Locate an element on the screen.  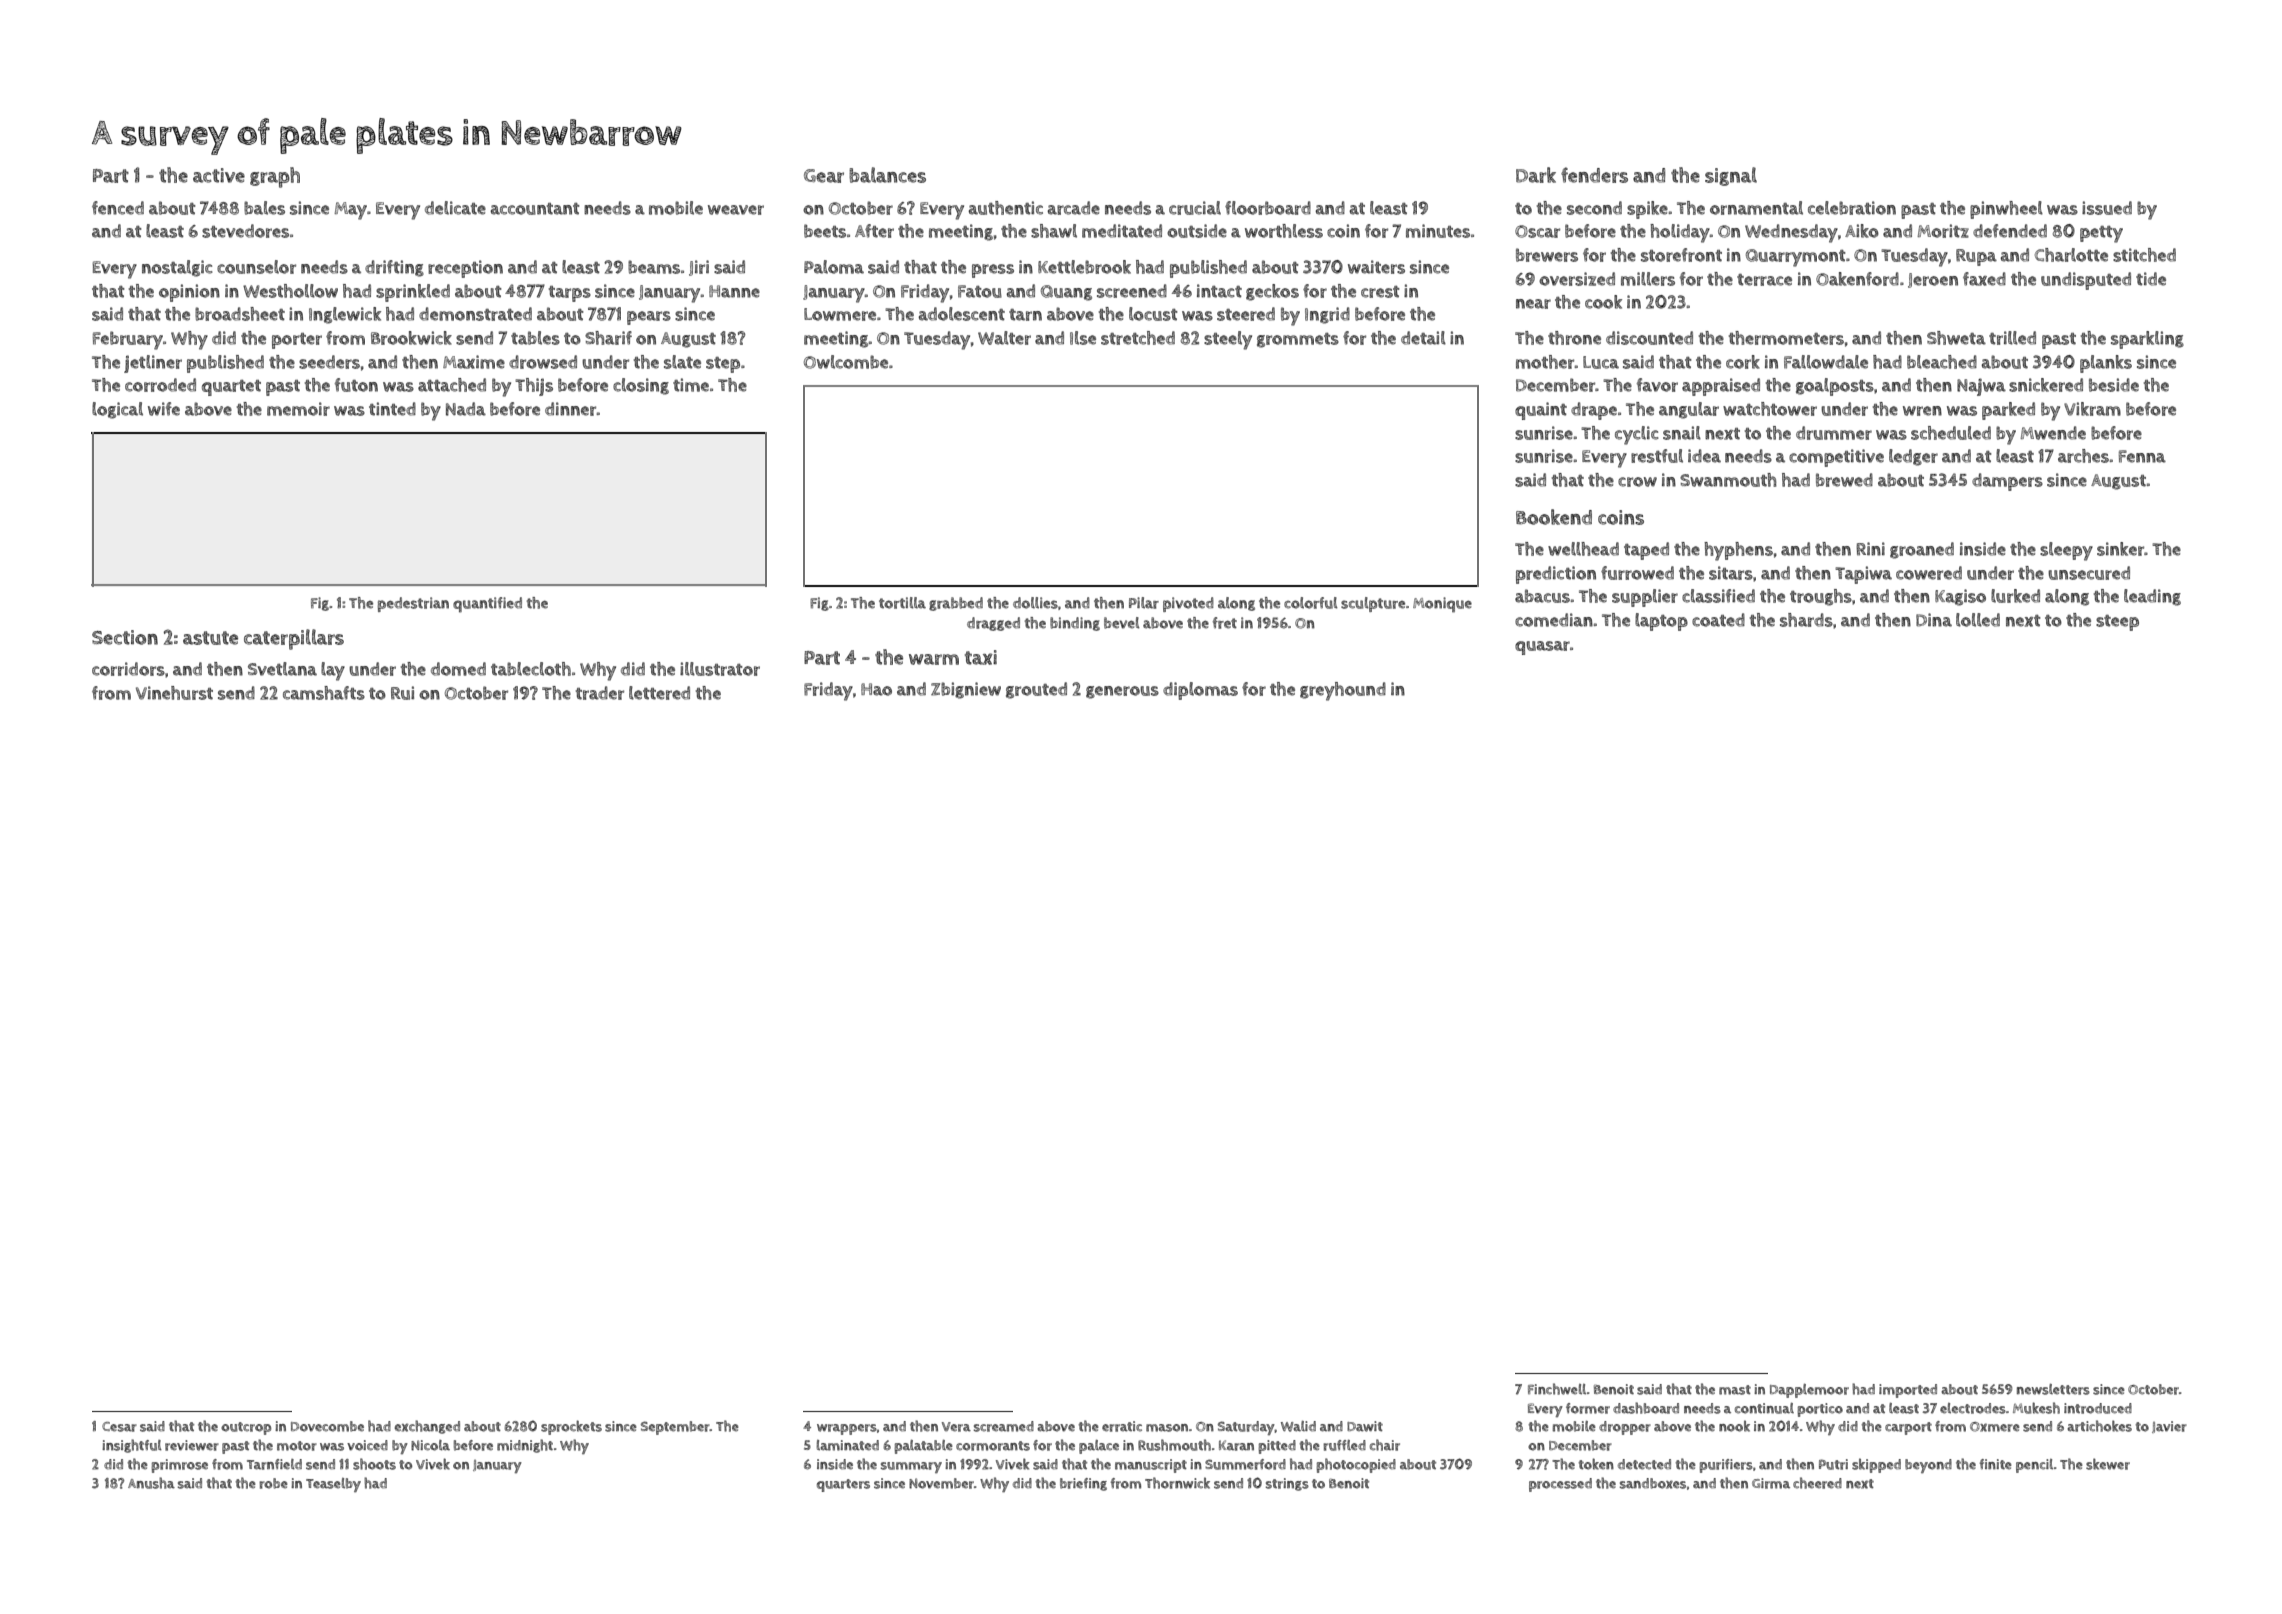
grabbed is located at coordinates (956, 604).
